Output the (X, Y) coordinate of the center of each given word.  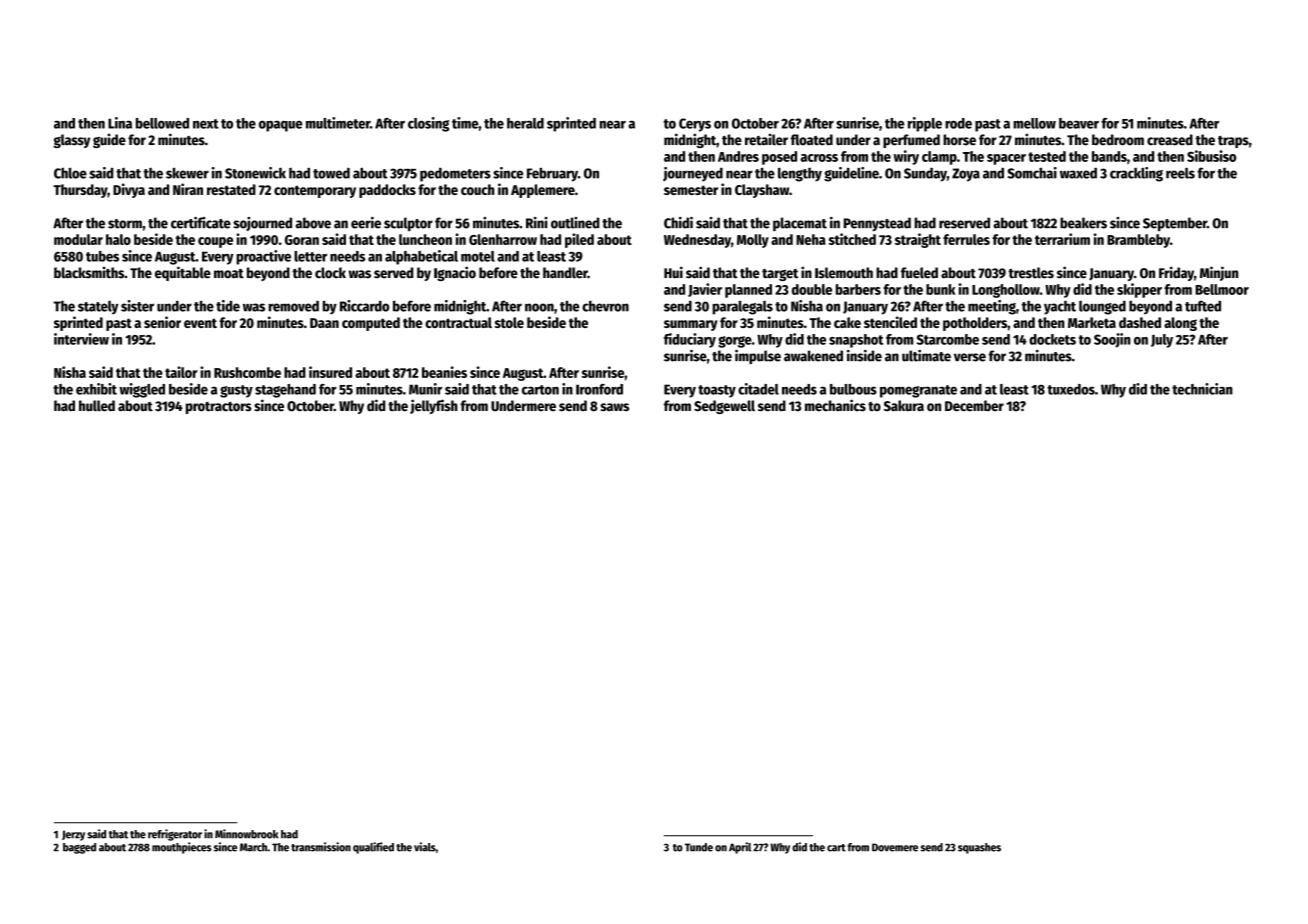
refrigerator (175, 835)
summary (691, 325)
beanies (444, 372)
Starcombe (948, 339)
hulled (97, 406)
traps (1233, 142)
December (974, 406)
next (206, 124)
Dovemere (895, 847)
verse (970, 357)
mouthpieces (182, 848)
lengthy (800, 175)
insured (330, 372)
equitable (183, 273)
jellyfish (434, 406)
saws (614, 407)
